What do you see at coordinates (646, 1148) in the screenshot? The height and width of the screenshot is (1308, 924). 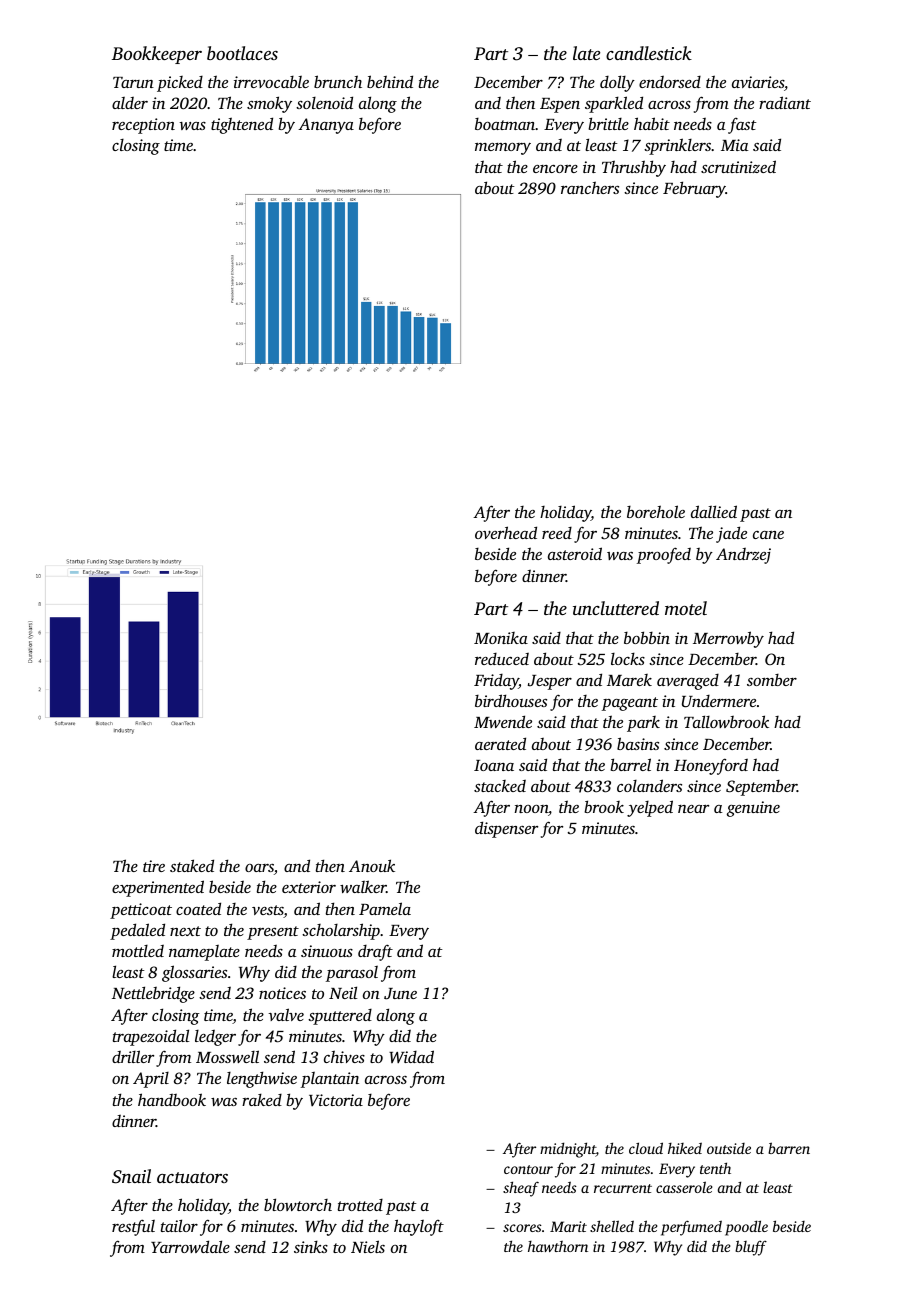 I see `cloud` at bounding box center [646, 1148].
